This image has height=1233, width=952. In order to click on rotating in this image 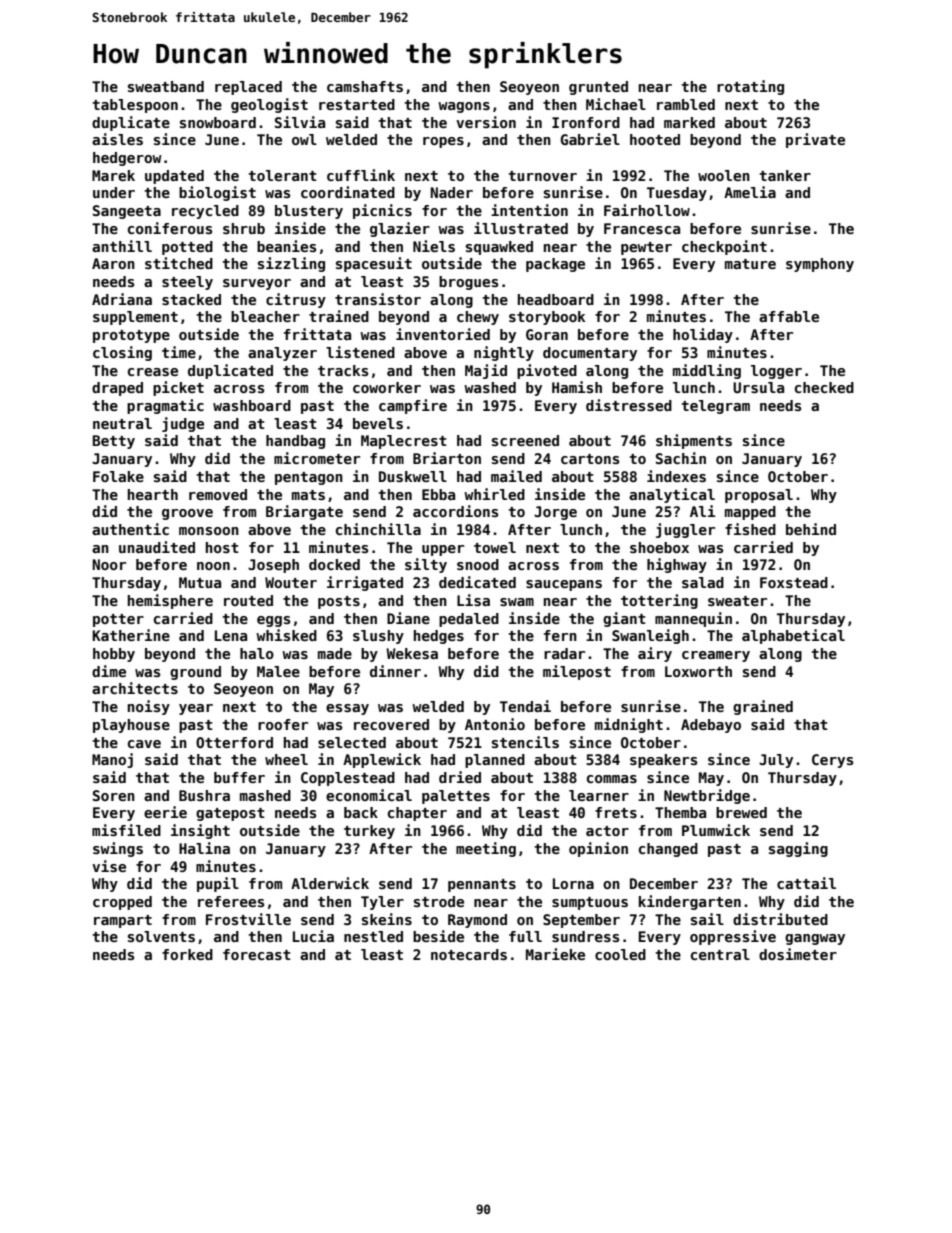, I will do `click(750, 87)`.
